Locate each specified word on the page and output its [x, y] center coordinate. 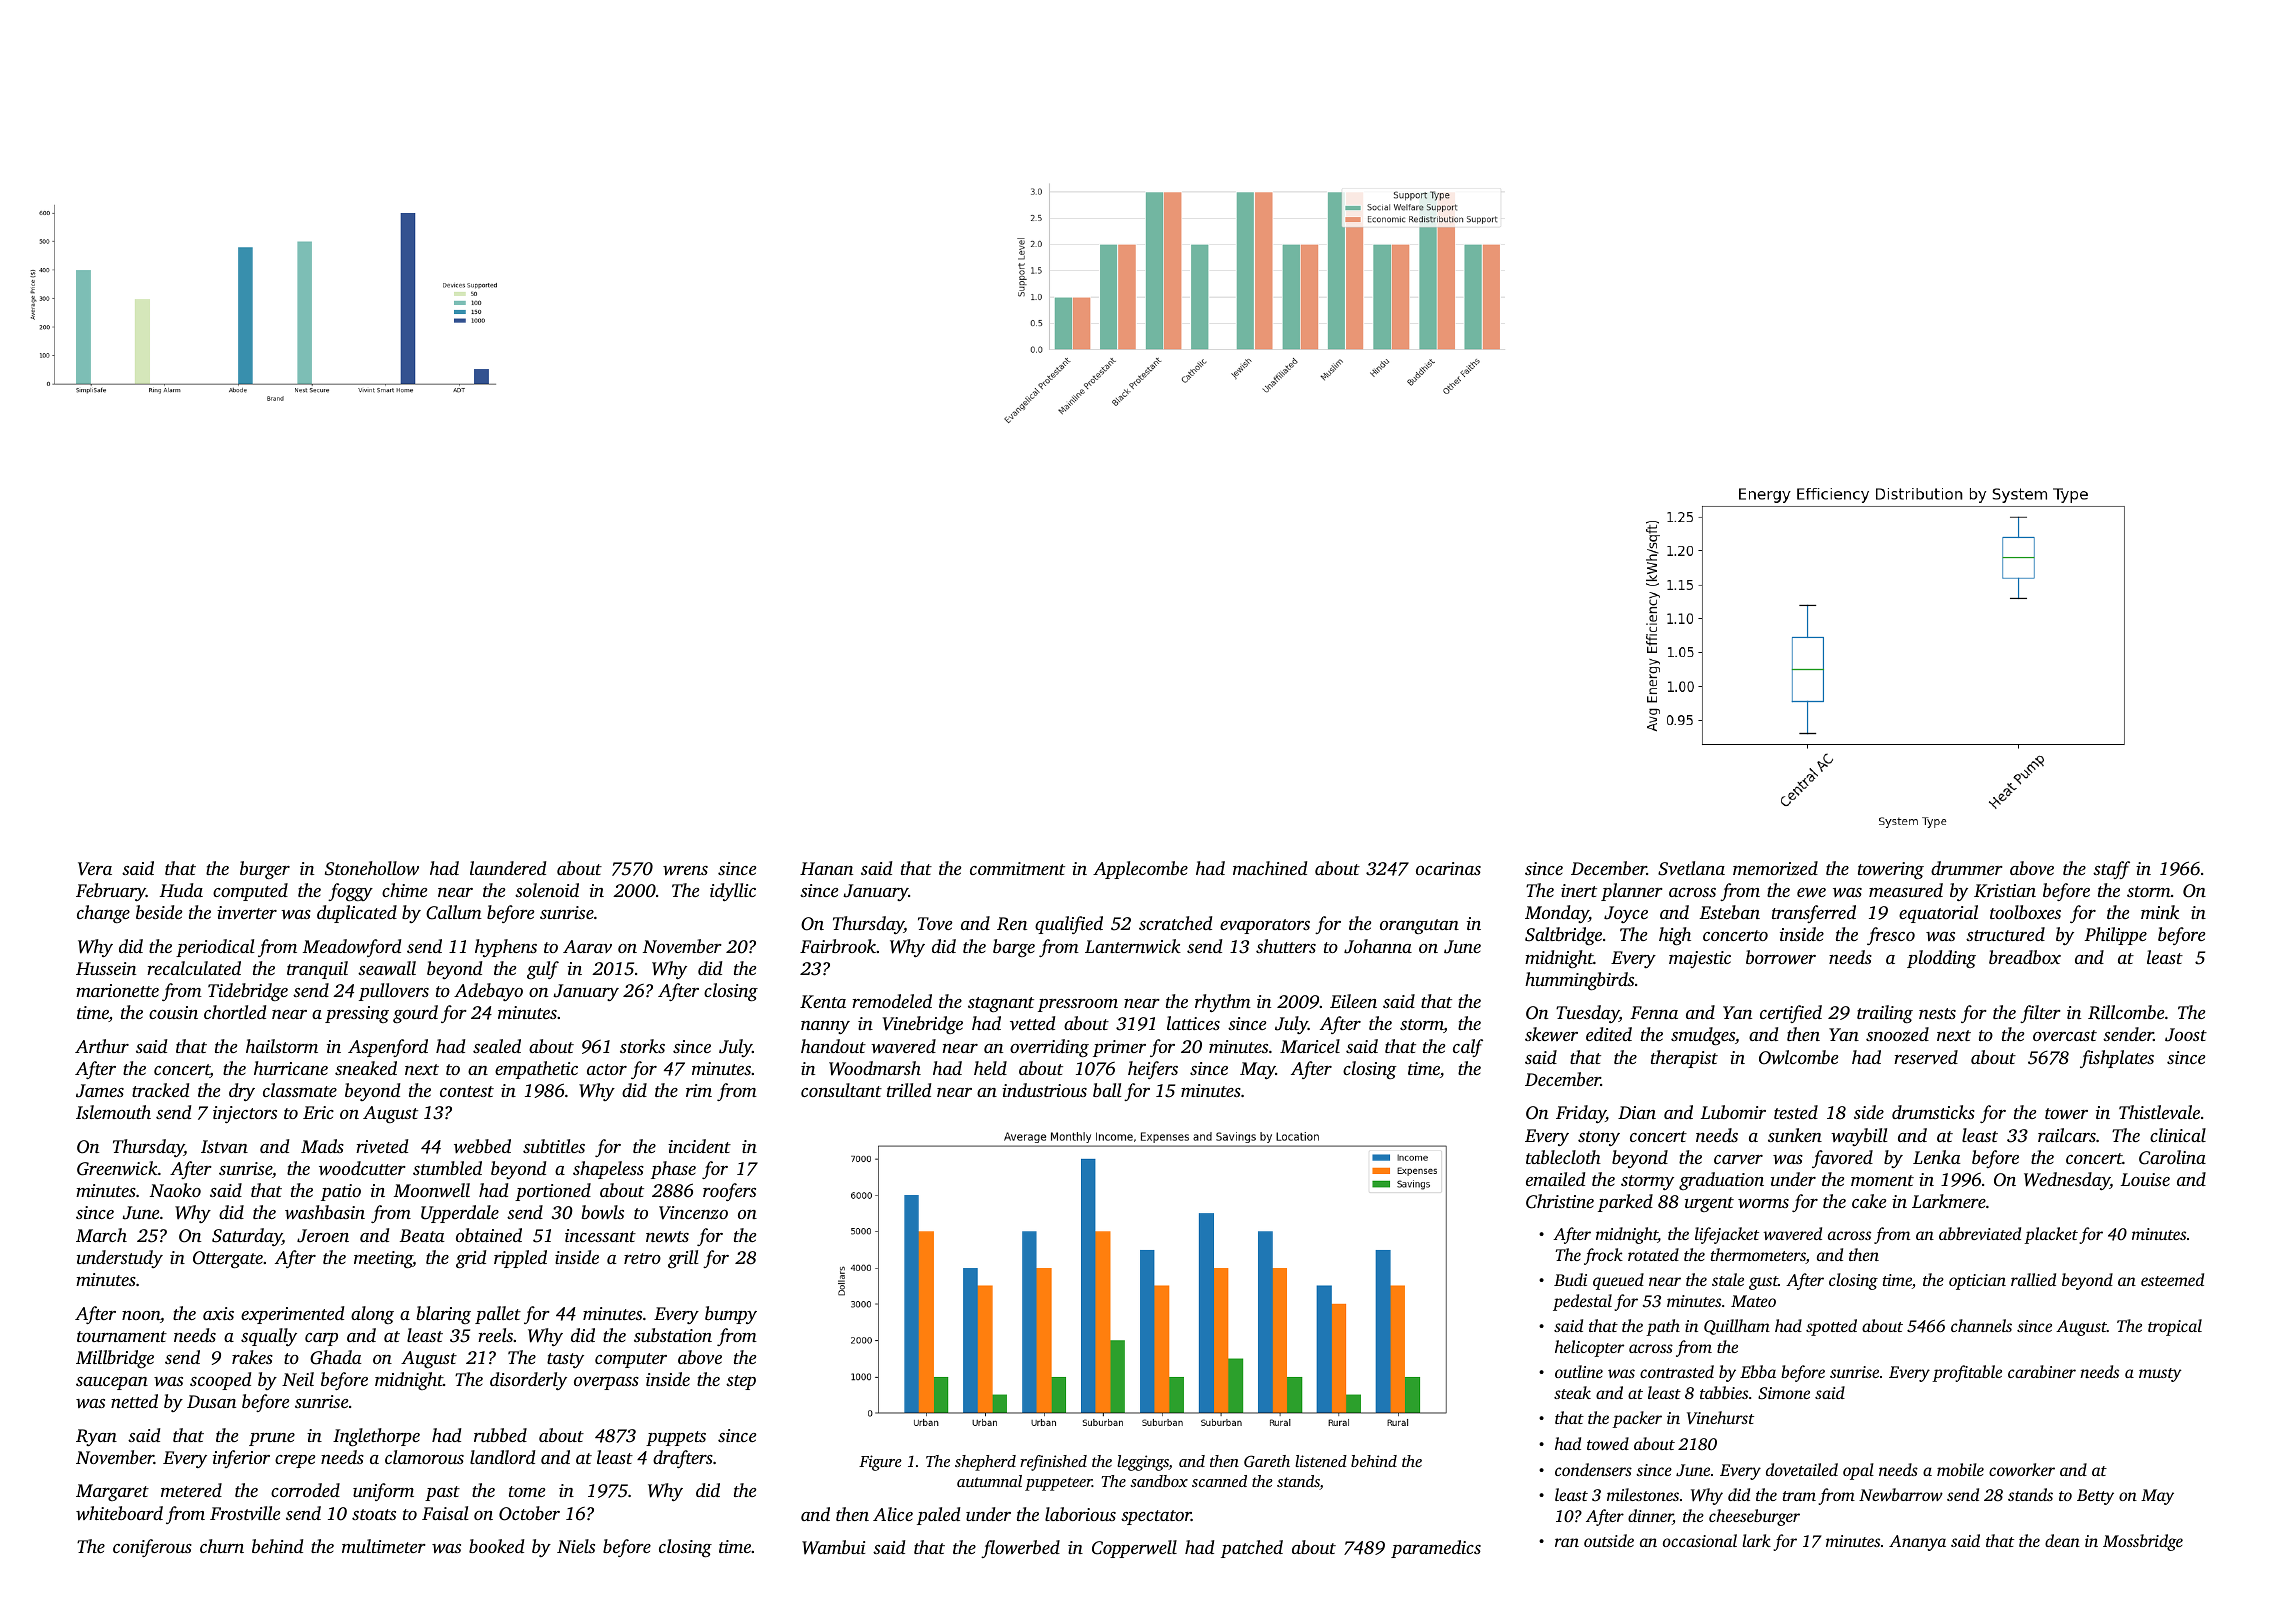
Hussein [106, 968]
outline [1579, 1371]
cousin [173, 1012]
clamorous [424, 1457]
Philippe [2115, 936]
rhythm [1223, 1003]
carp [321, 1339]
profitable [1967, 1373]
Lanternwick [1133, 946]
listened [1321, 1461]
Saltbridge [1563, 936]
